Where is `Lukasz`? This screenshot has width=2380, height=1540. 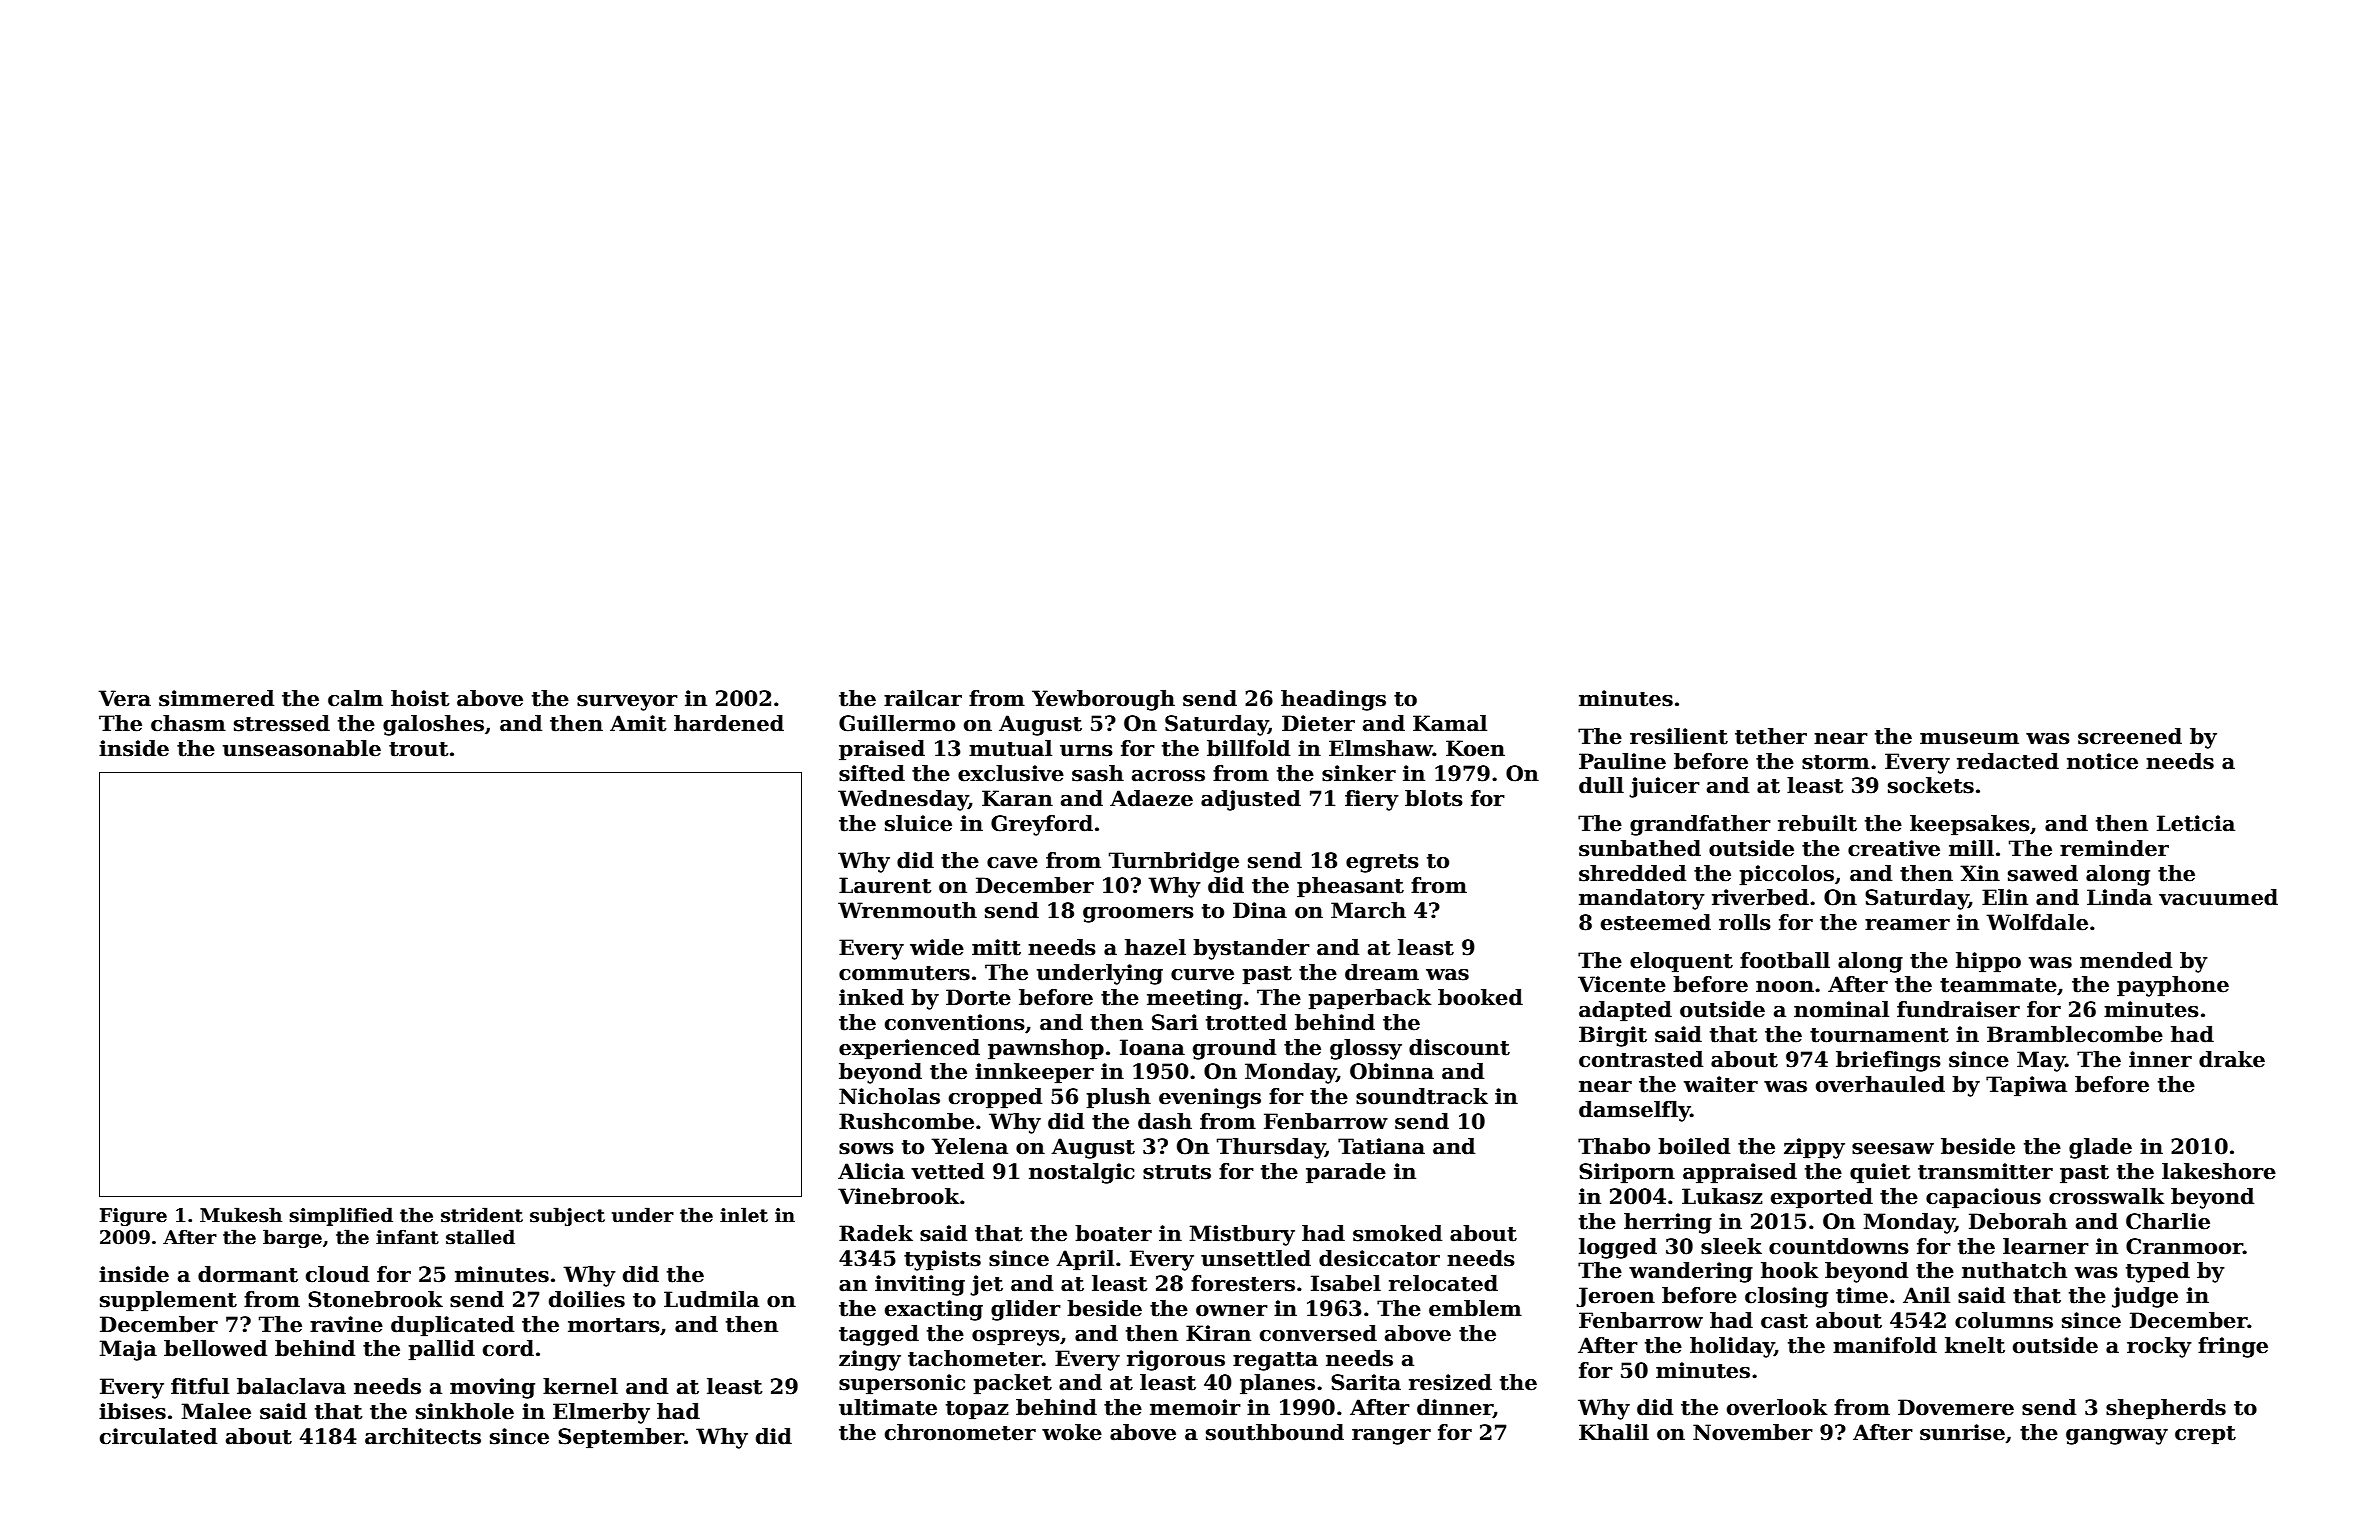 Lukasz is located at coordinates (1722, 1196).
